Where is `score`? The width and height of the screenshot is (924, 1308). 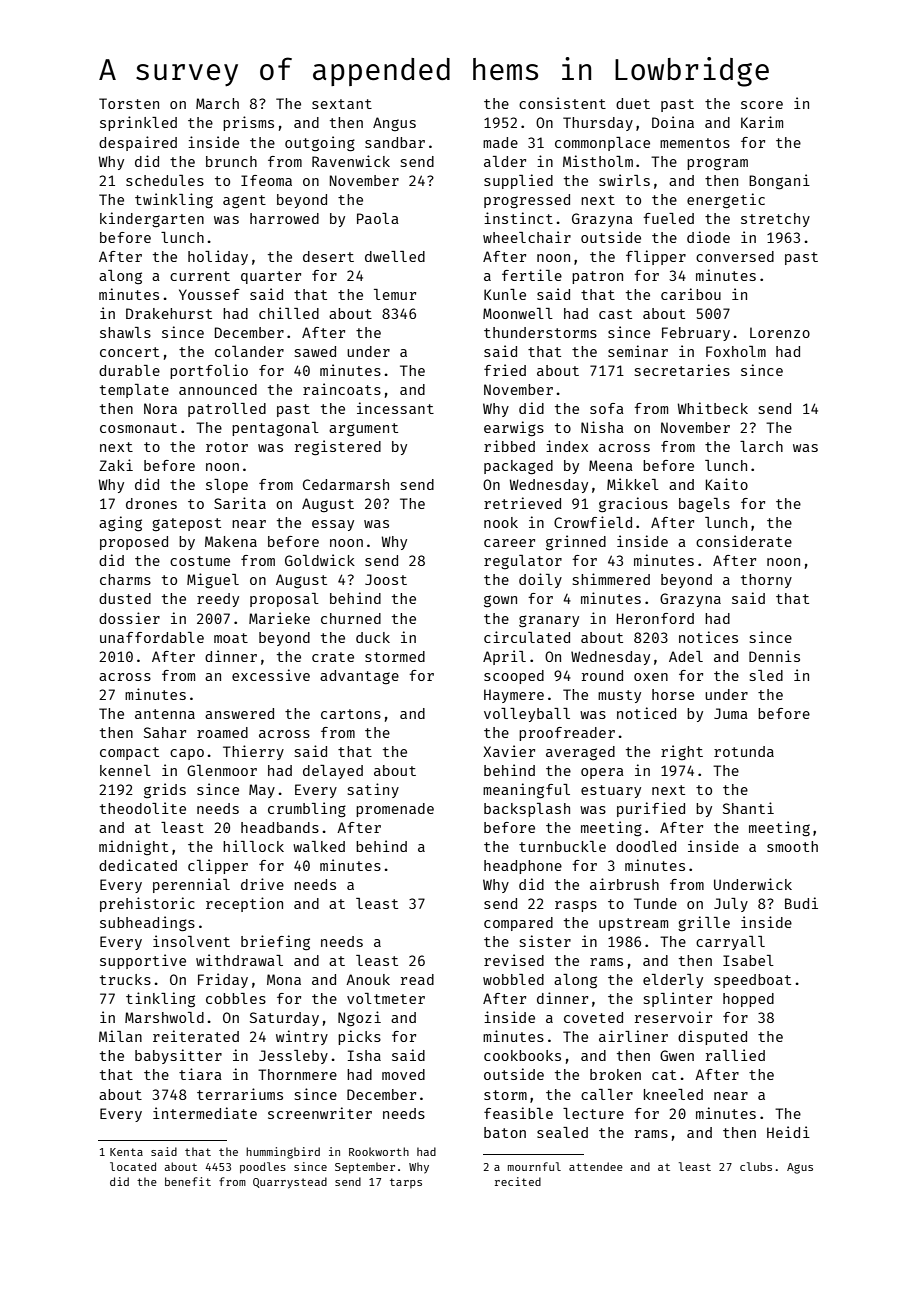 score is located at coordinates (762, 105).
